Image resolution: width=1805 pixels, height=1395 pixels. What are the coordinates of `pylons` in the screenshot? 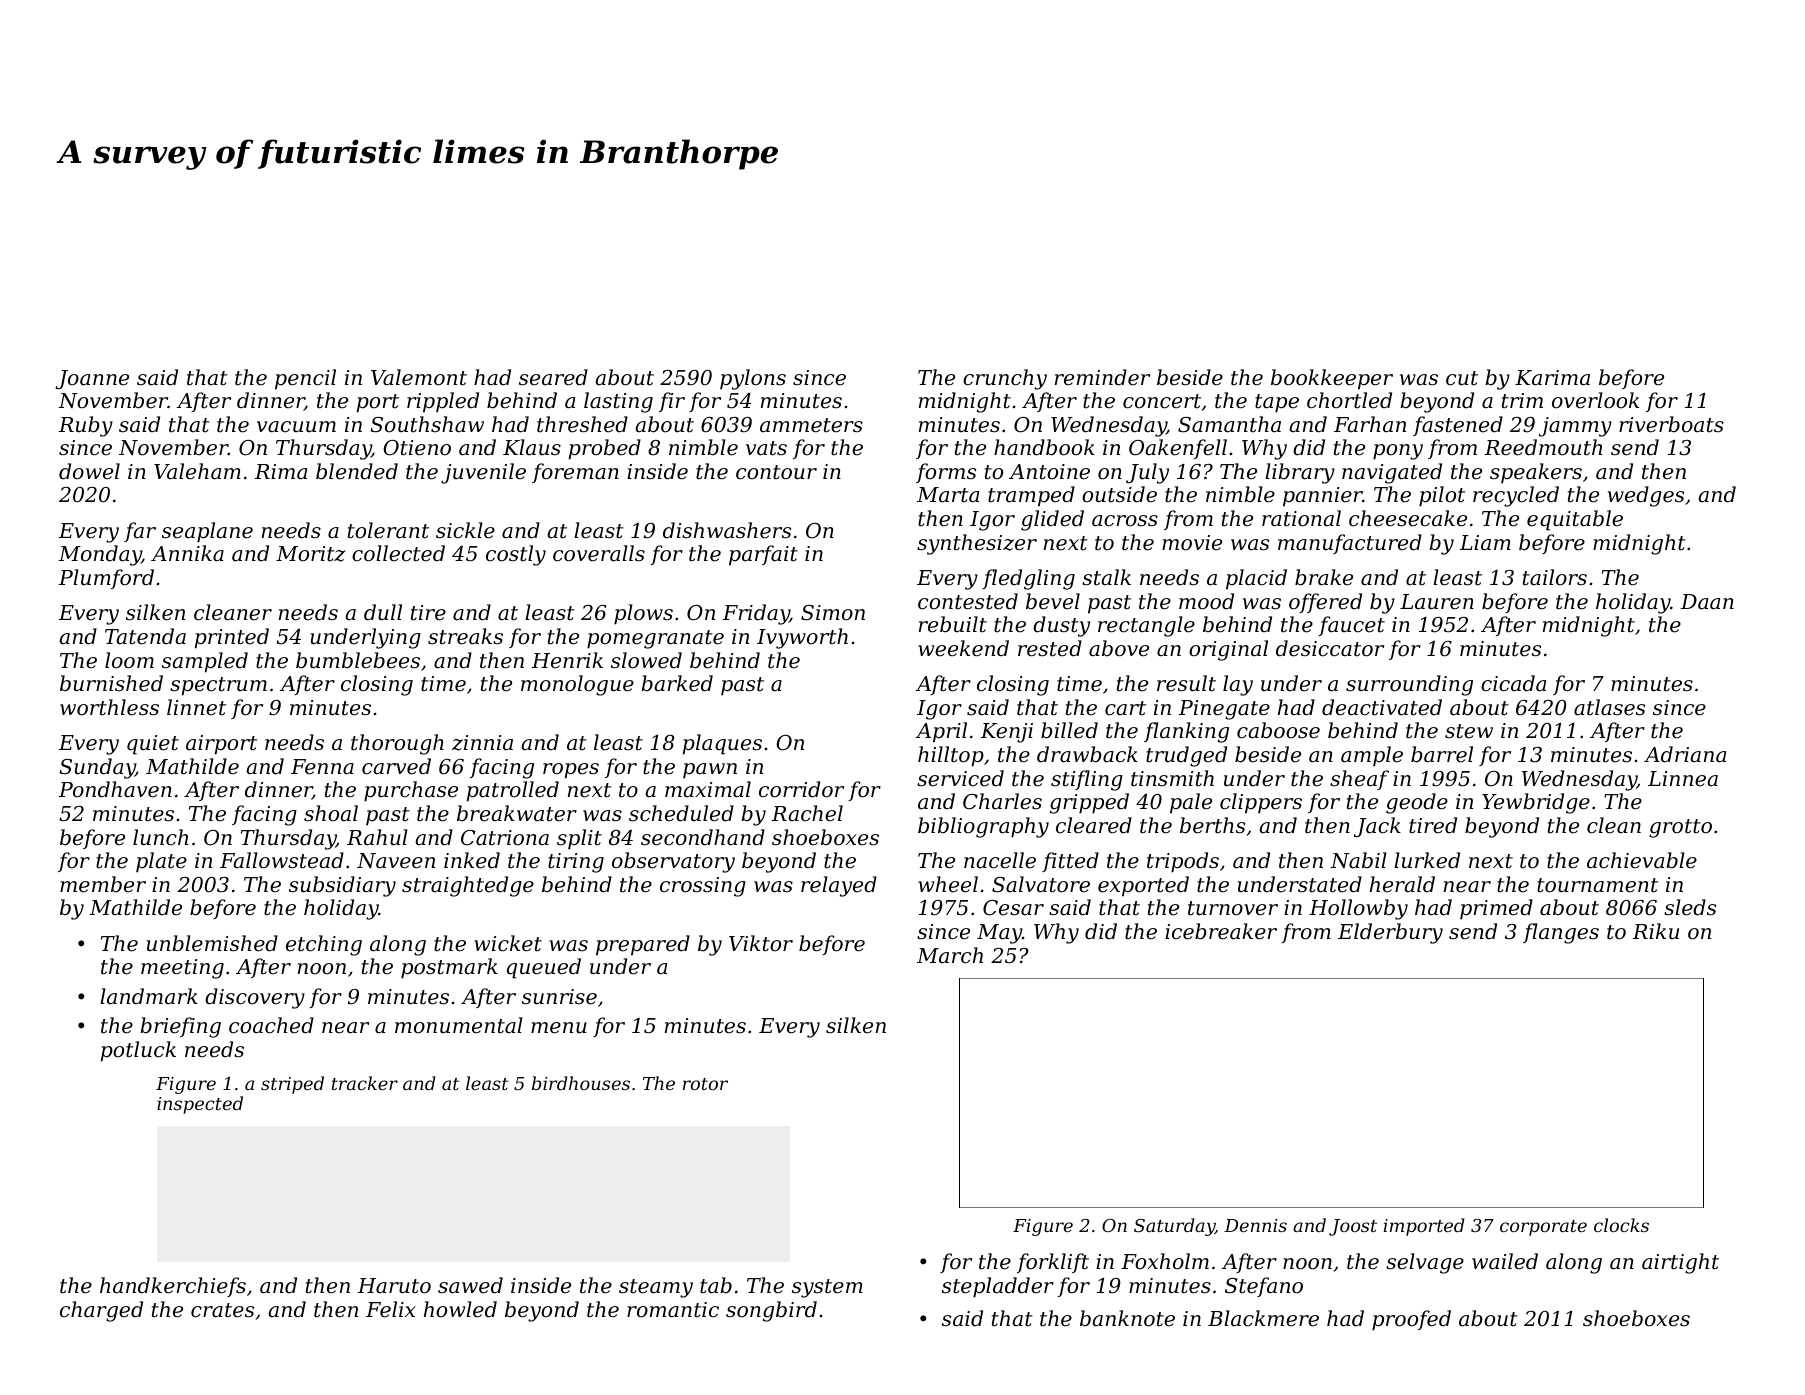 It's located at (753, 379).
